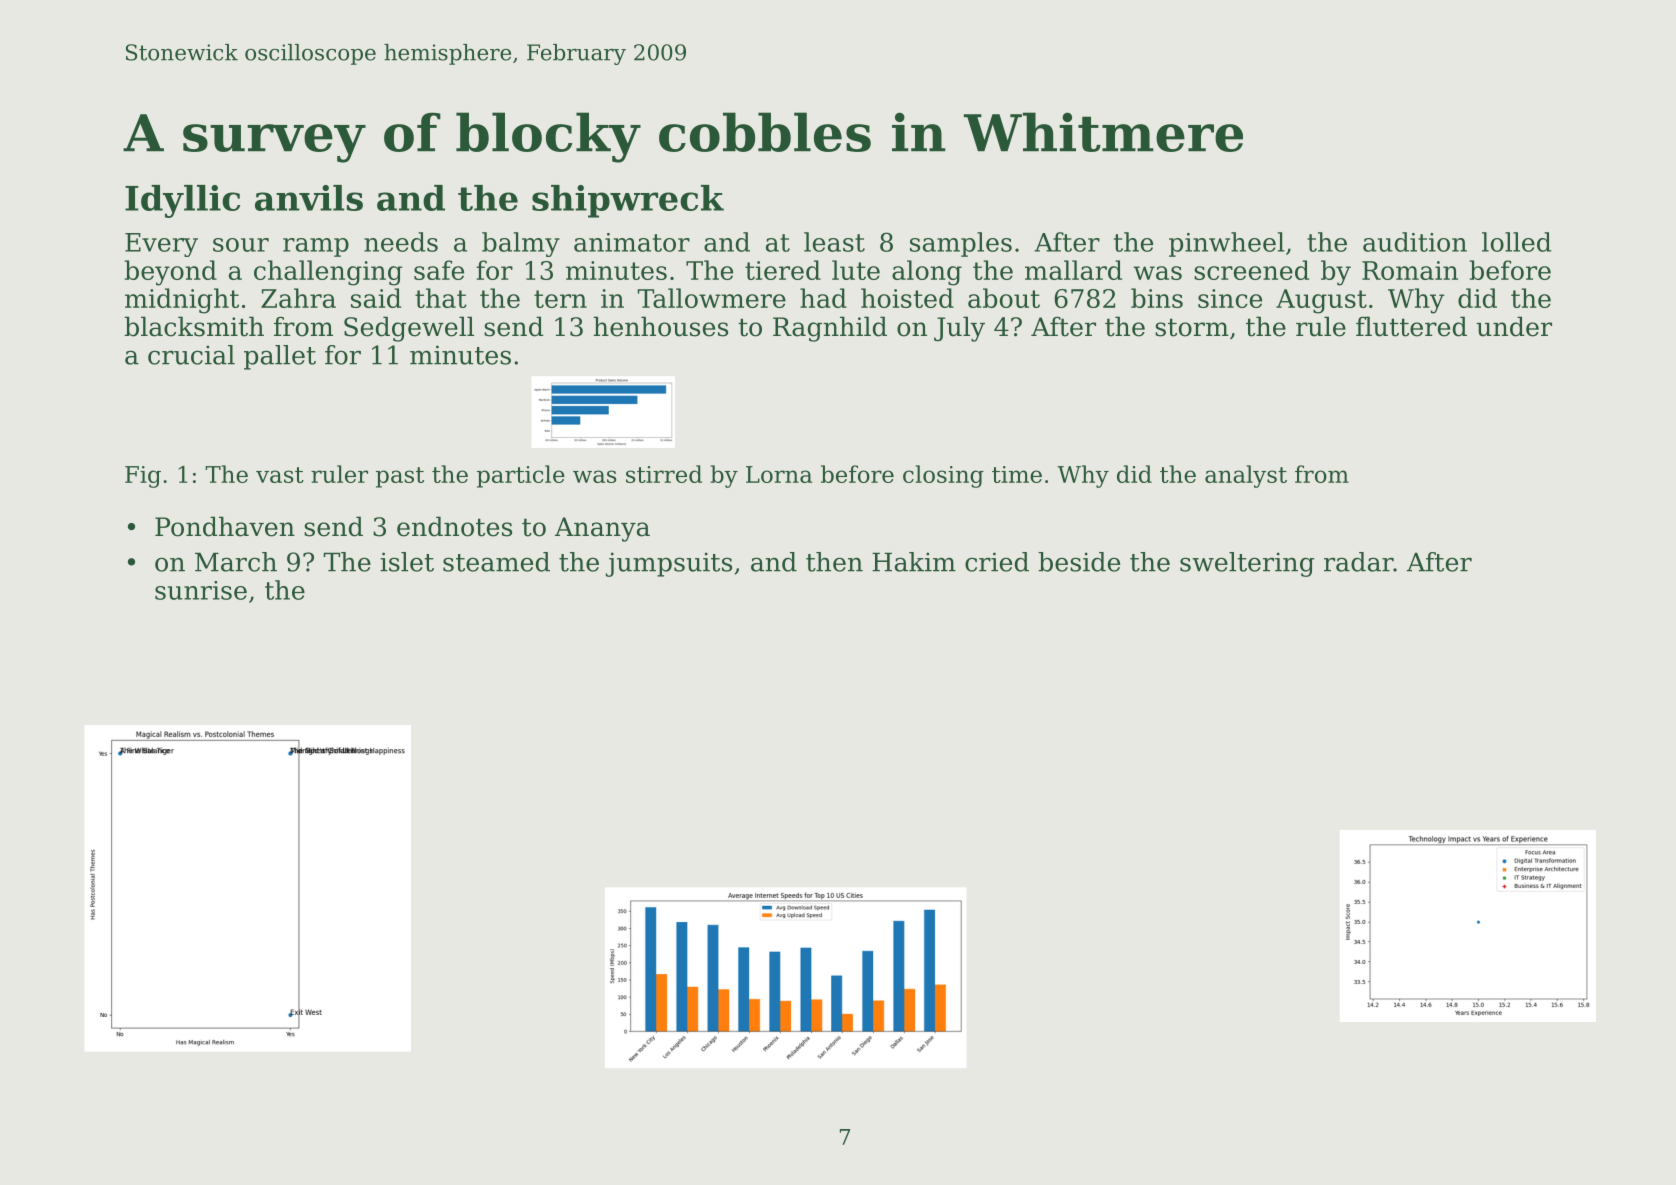  What do you see at coordinates (1411, 326) in the document?
I see `fluttered` at bounding box center [1411, 326].
